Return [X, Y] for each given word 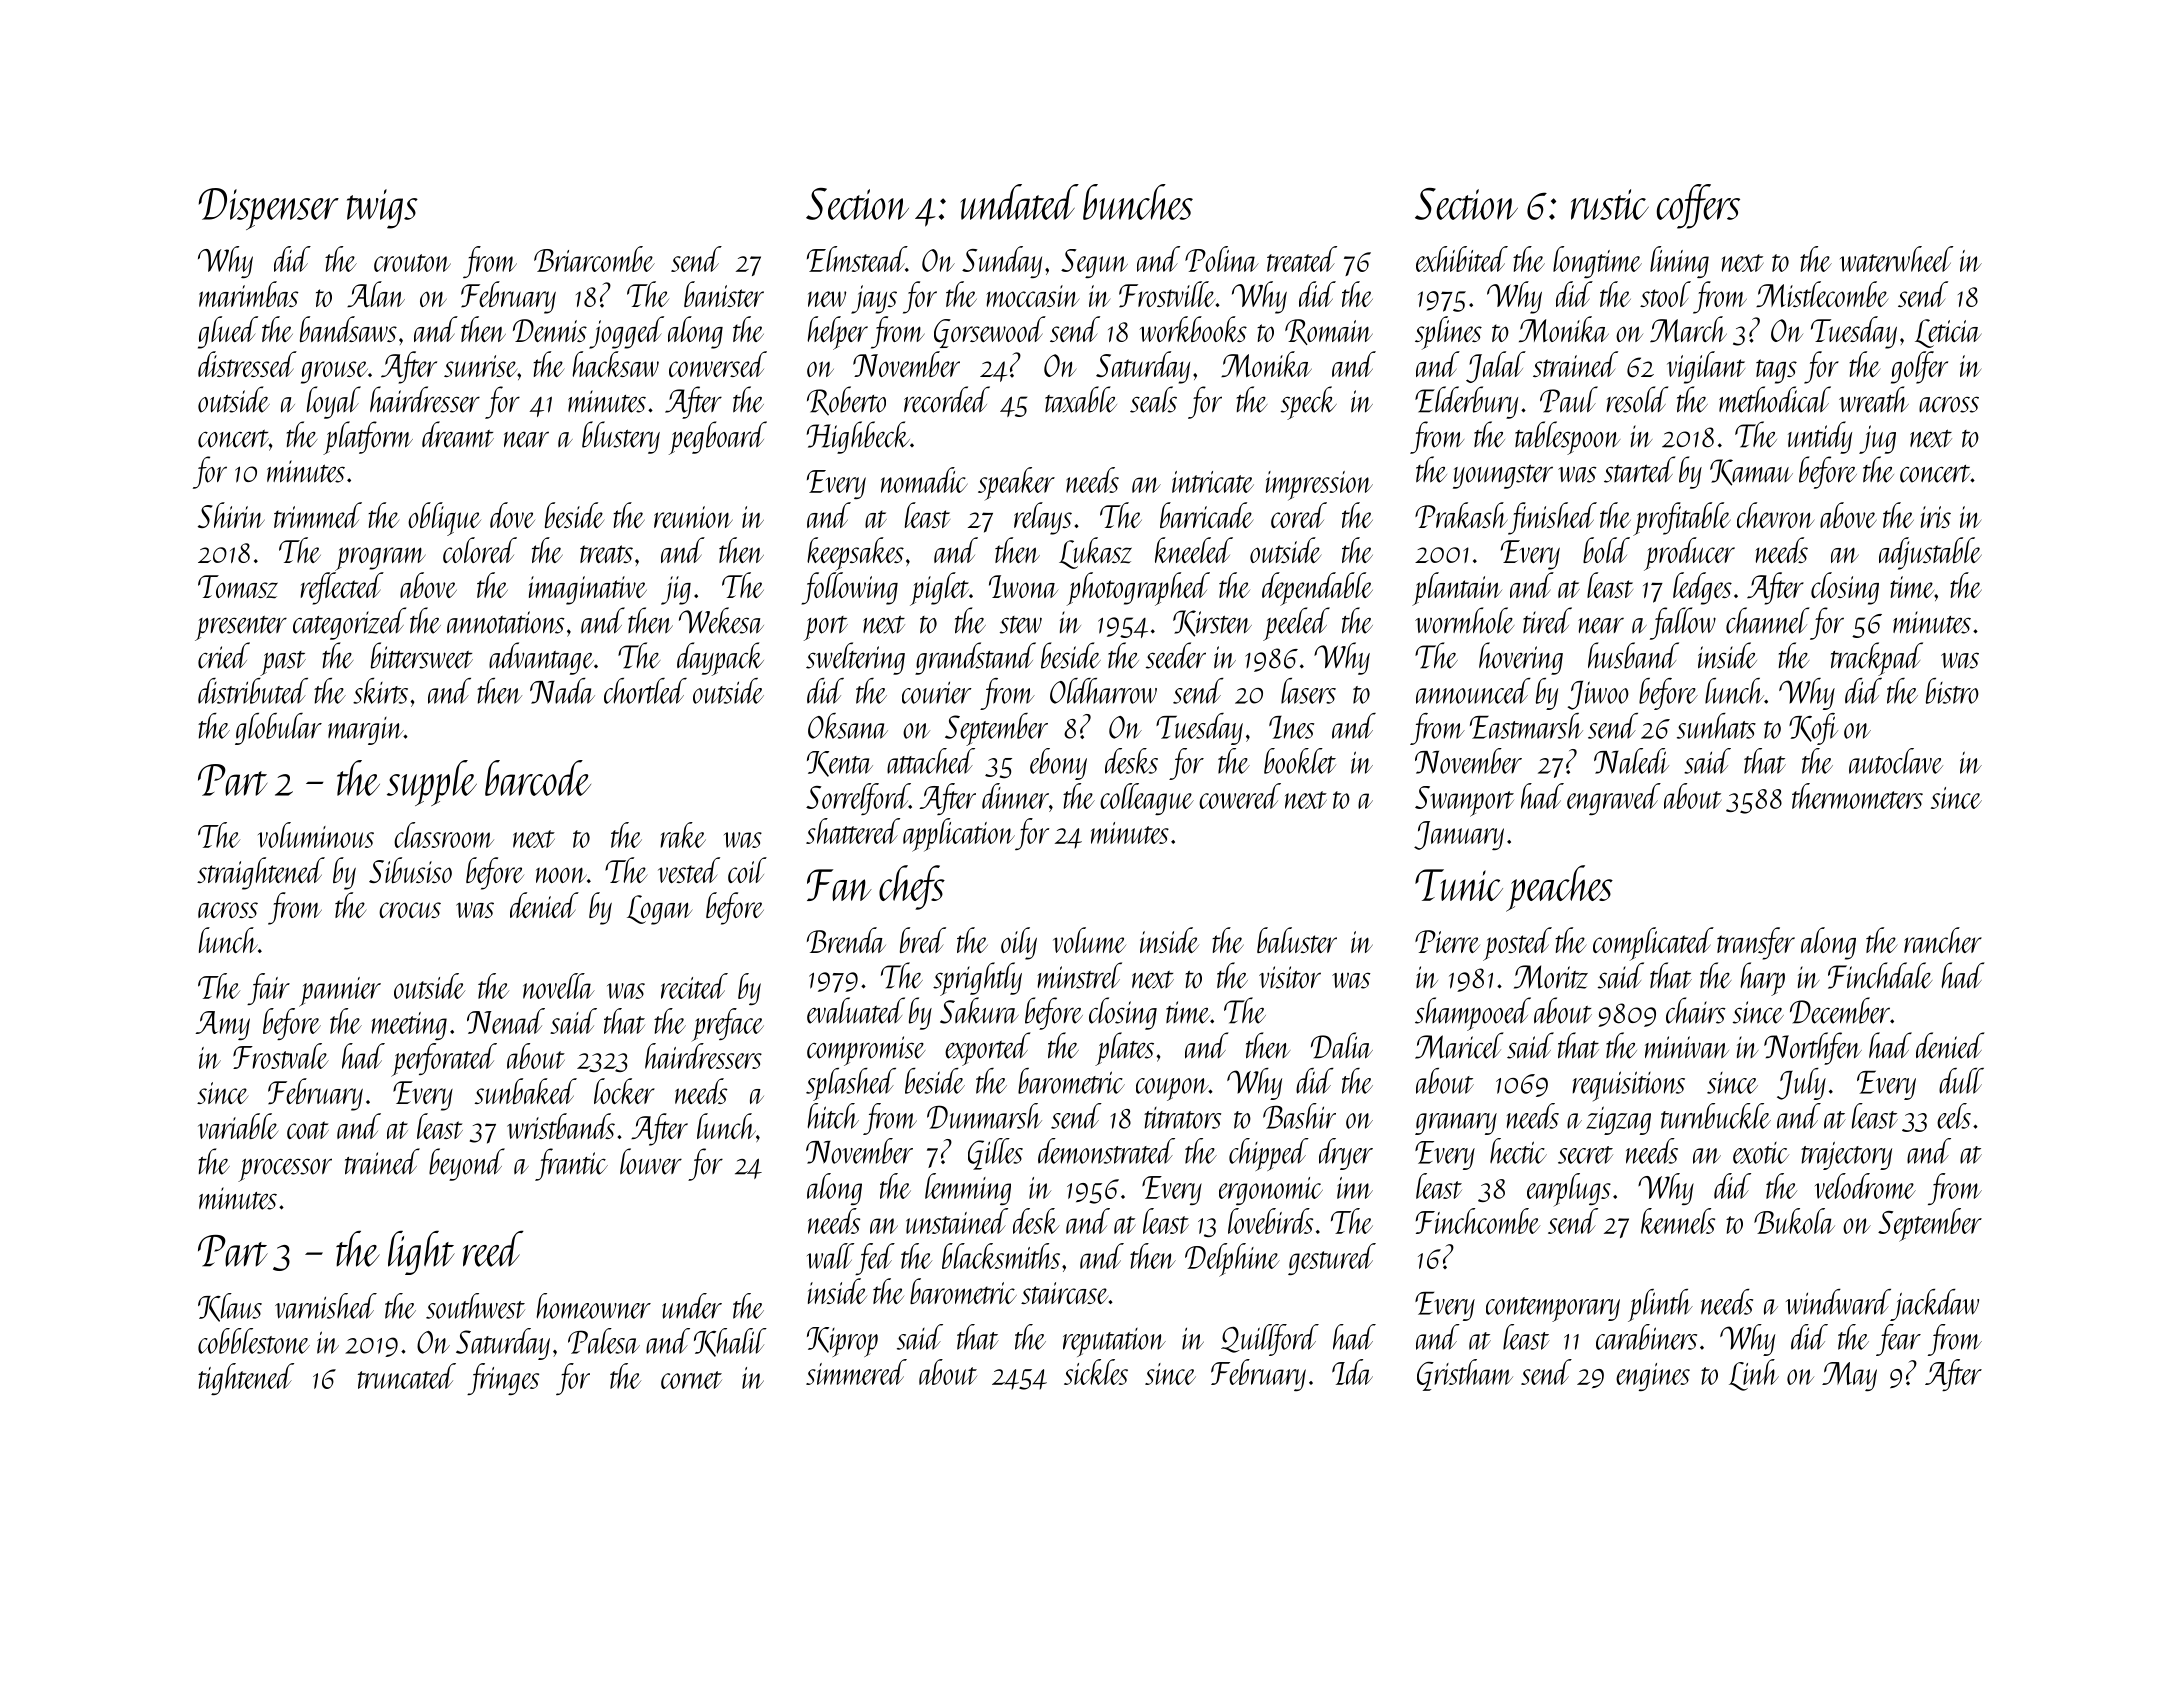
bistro [1952, 691]
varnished [326, 1306]
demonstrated [1106, 1151]
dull [1961, 1081]
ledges [1702, 588]
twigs [382, 209]
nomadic [924, 480]
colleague [1147, 799]
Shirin [231, 515]
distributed [253, 691]
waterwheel [1896, 259]
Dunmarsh [984, 1116]
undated [1019, 202]
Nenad [506, 1021]
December [1840, 1010]
